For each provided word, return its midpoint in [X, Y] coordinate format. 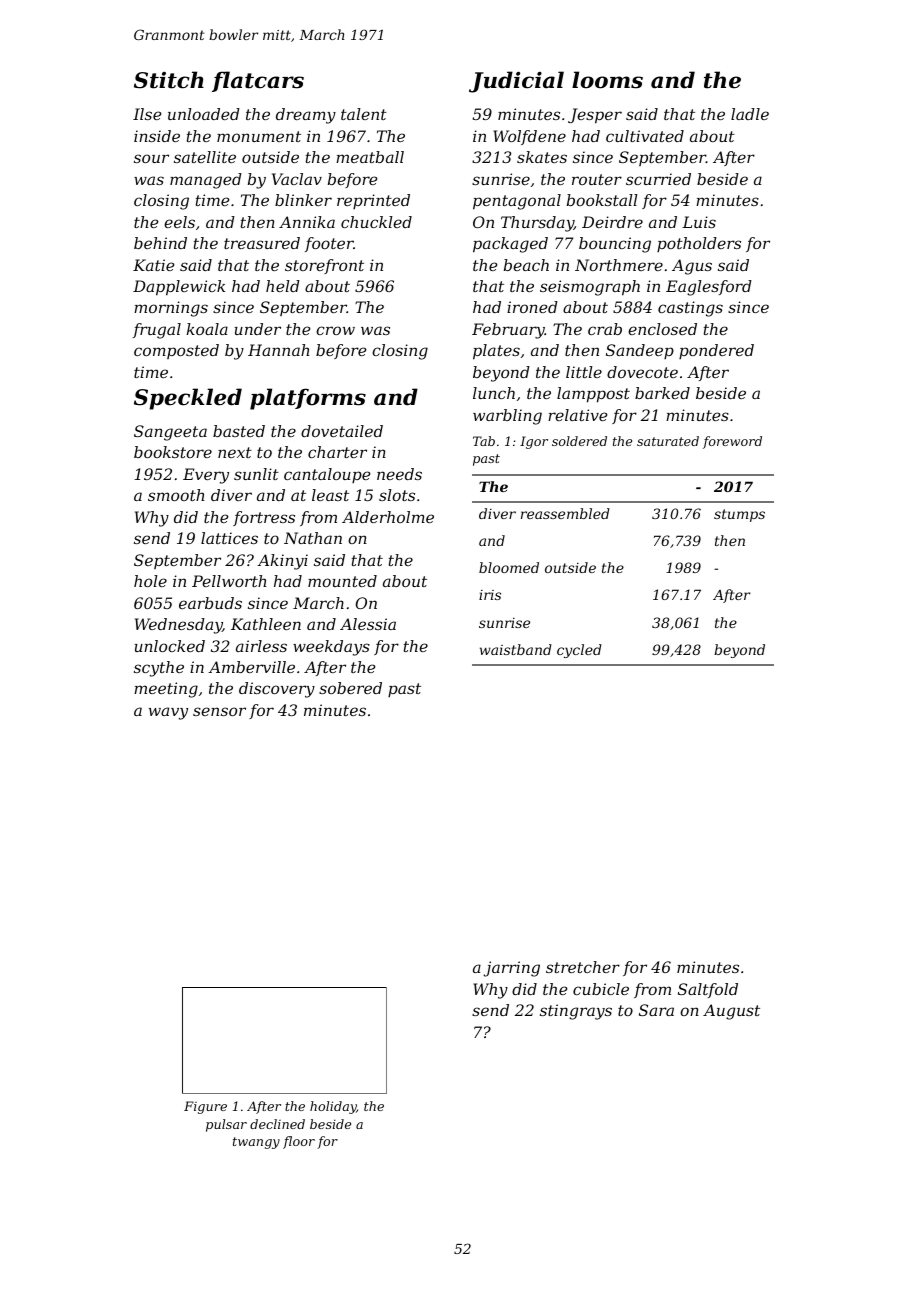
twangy [256, 1143]
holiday [333, 1107]
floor [299, 1142]
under [257, 329]
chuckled [376, 222]
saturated [668, 441]
